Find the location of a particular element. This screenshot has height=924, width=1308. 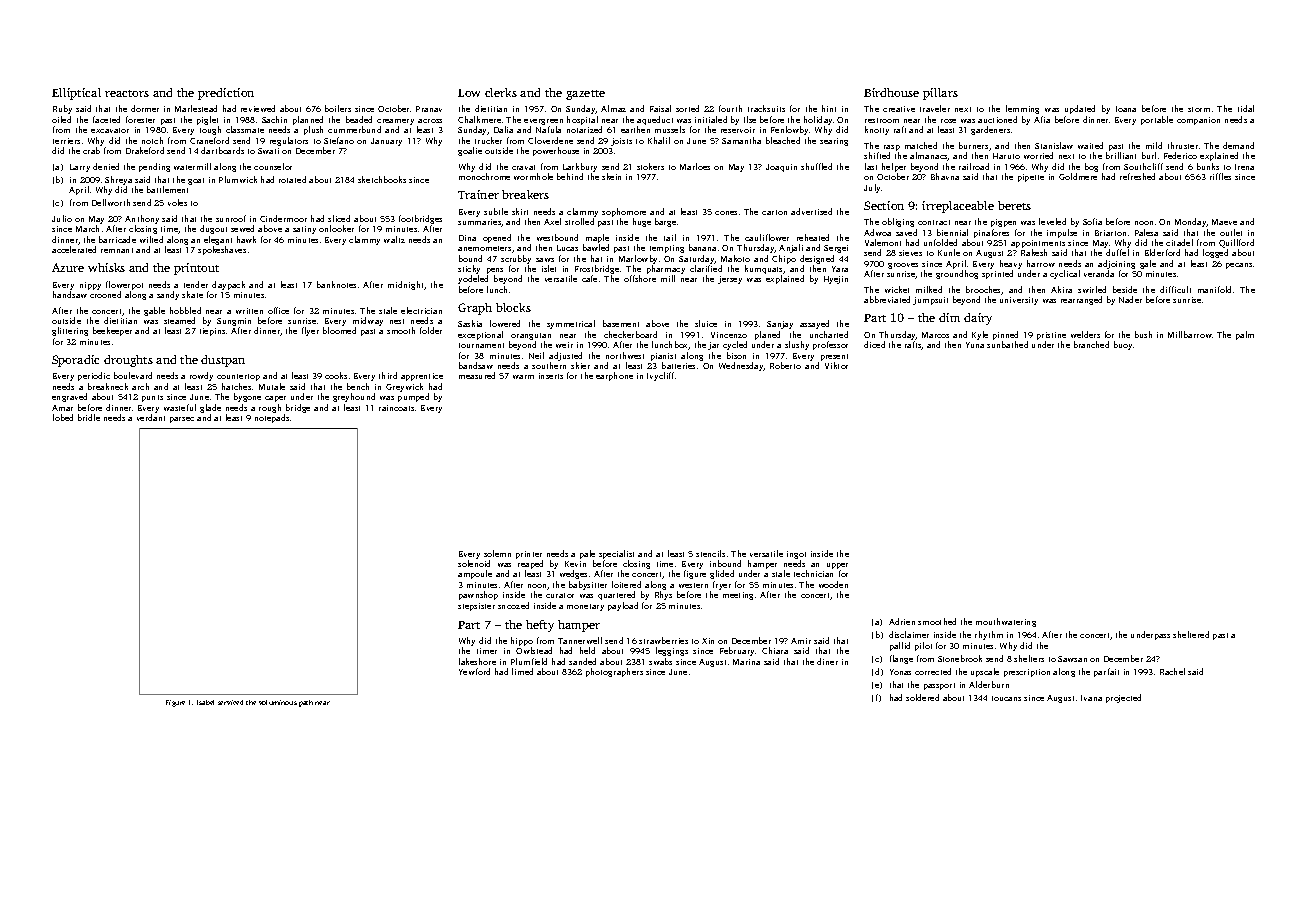

bandsaw is located at coordinates (476, 365).
